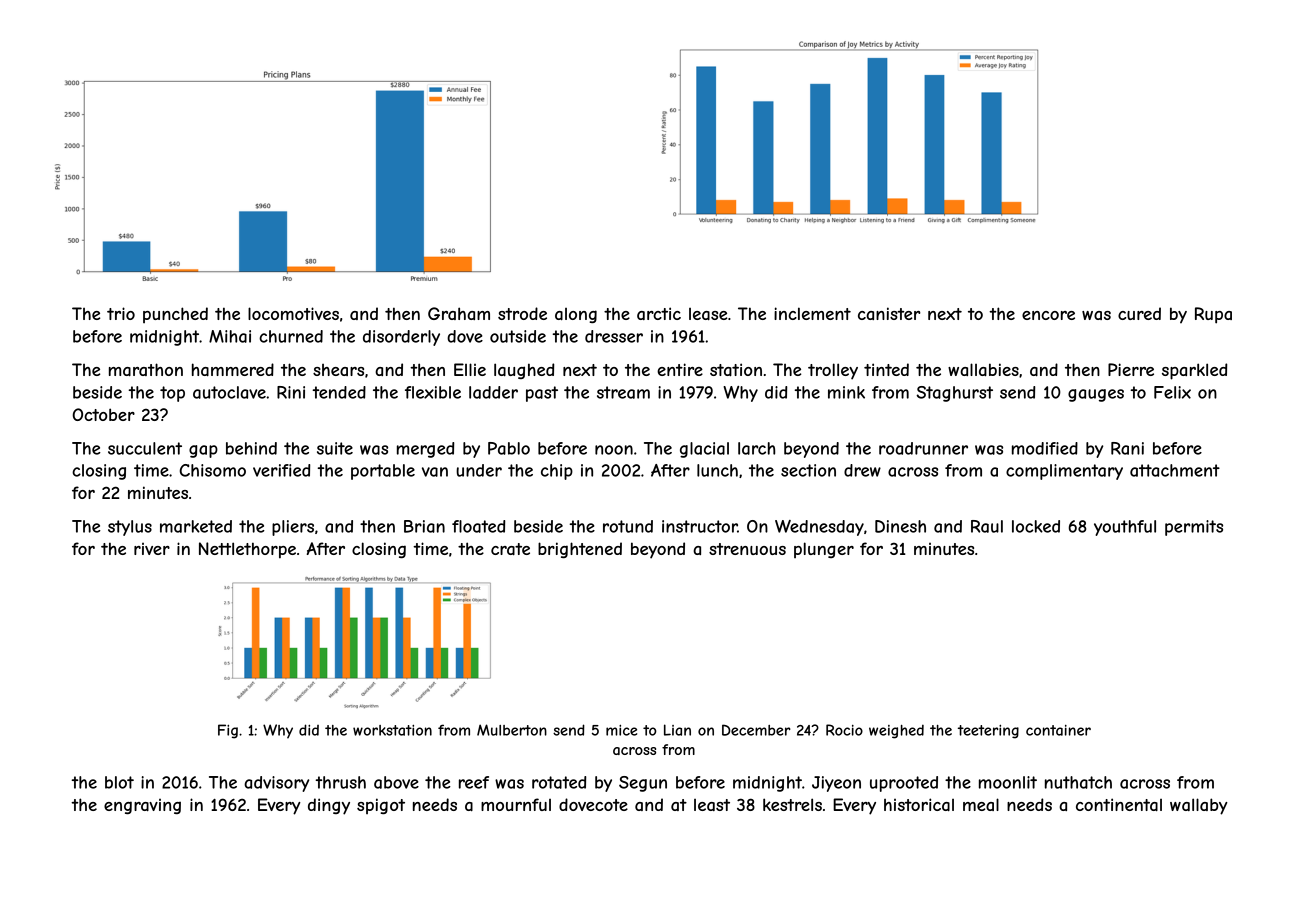  What do you see at coordinates (712, 805) in the screenshot?
I see `least` at bounding box center [712, 805].
